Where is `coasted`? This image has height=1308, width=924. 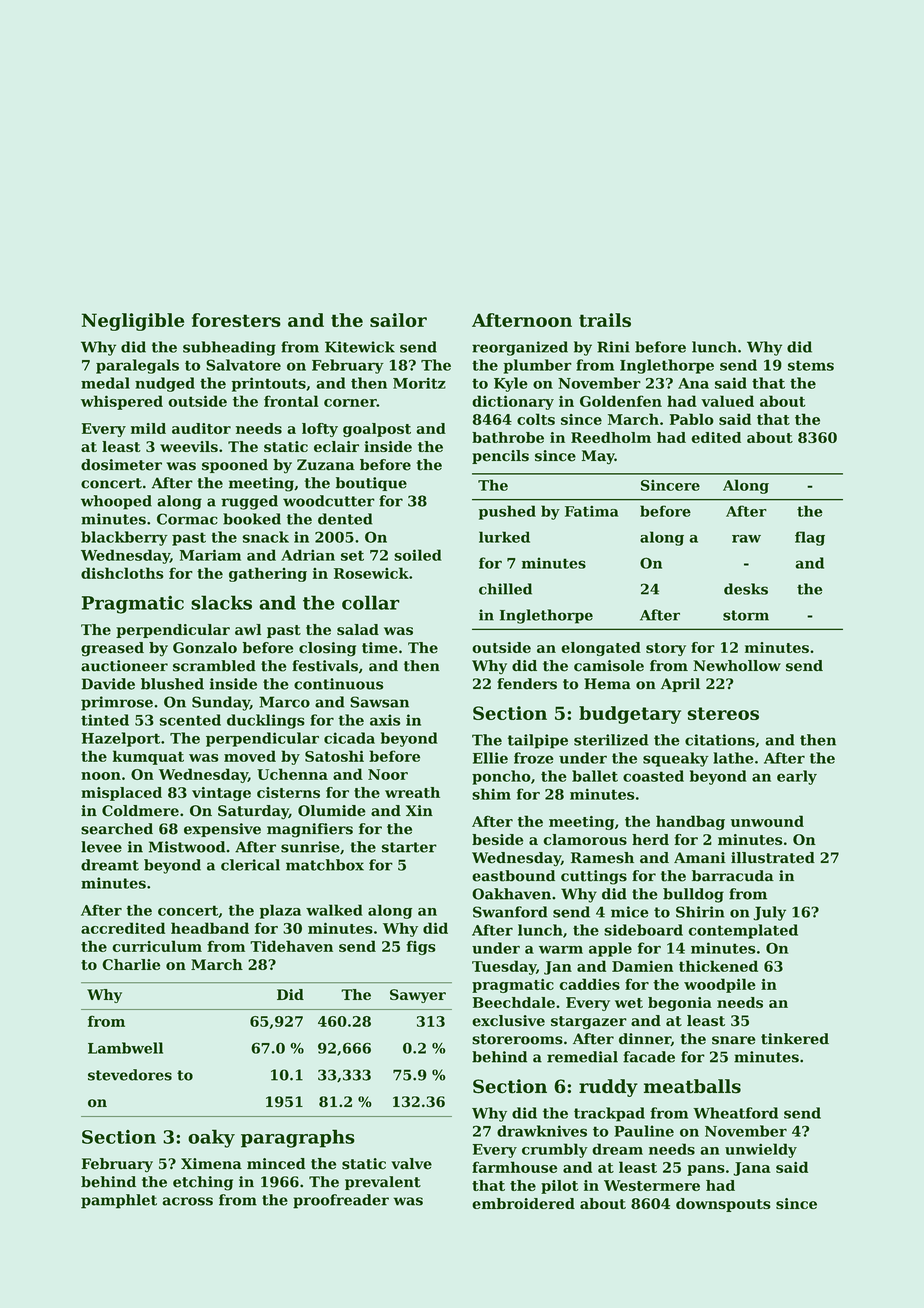
coasted is located at coordinates (653, 776).
